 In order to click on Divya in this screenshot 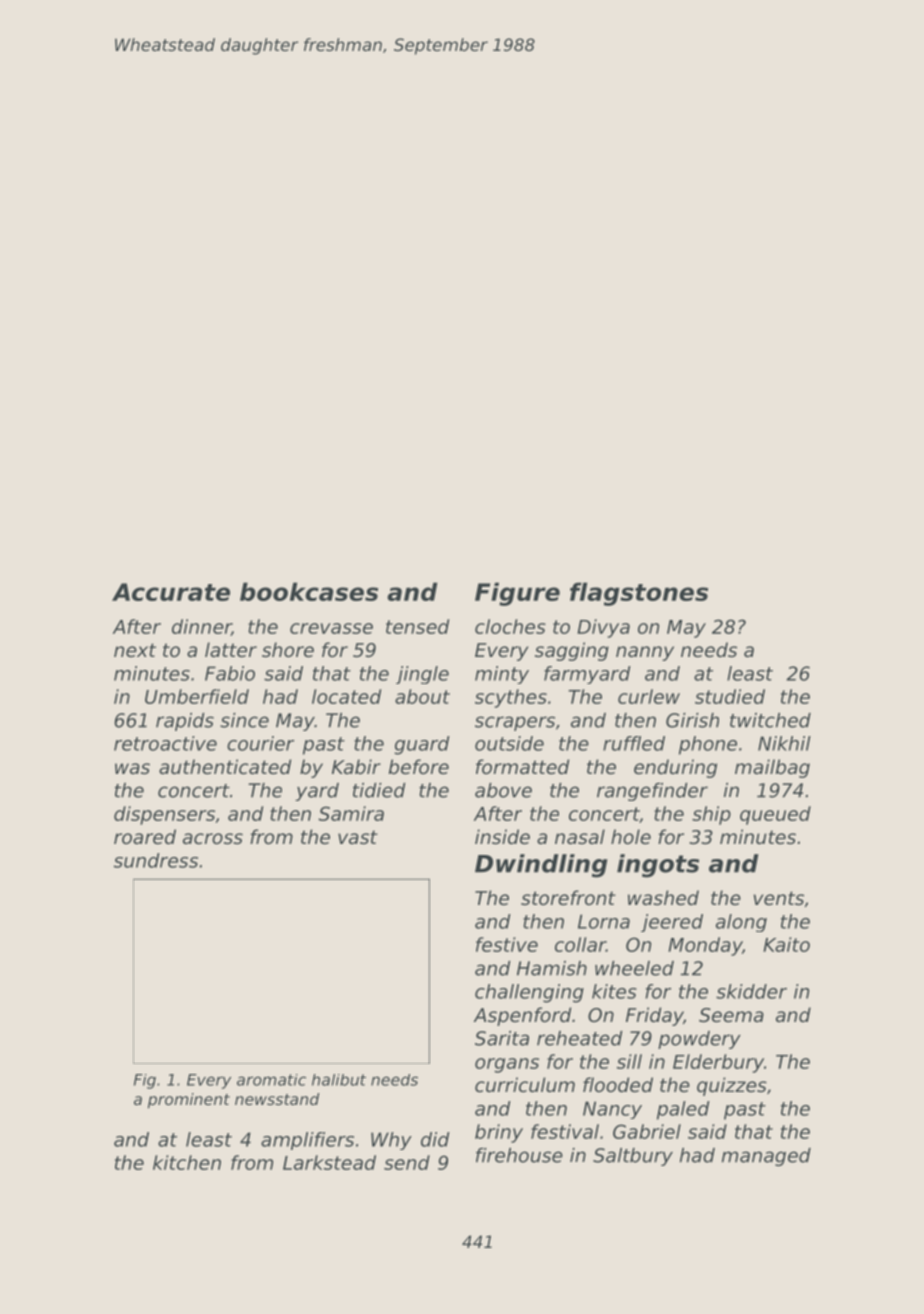, I will do `click(603, 628)`.
